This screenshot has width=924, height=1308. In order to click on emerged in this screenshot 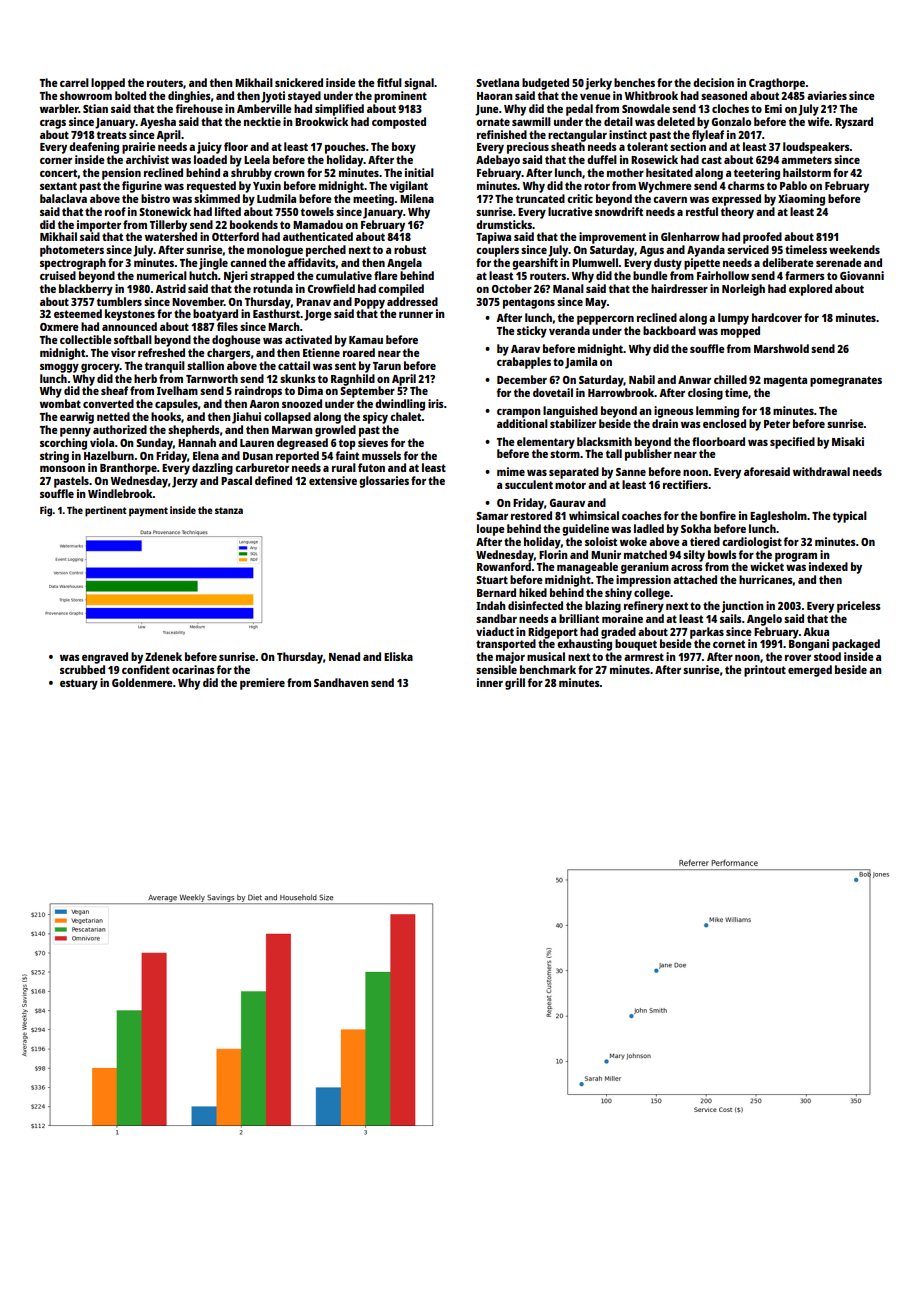, I will do `click(810, 671)`.
